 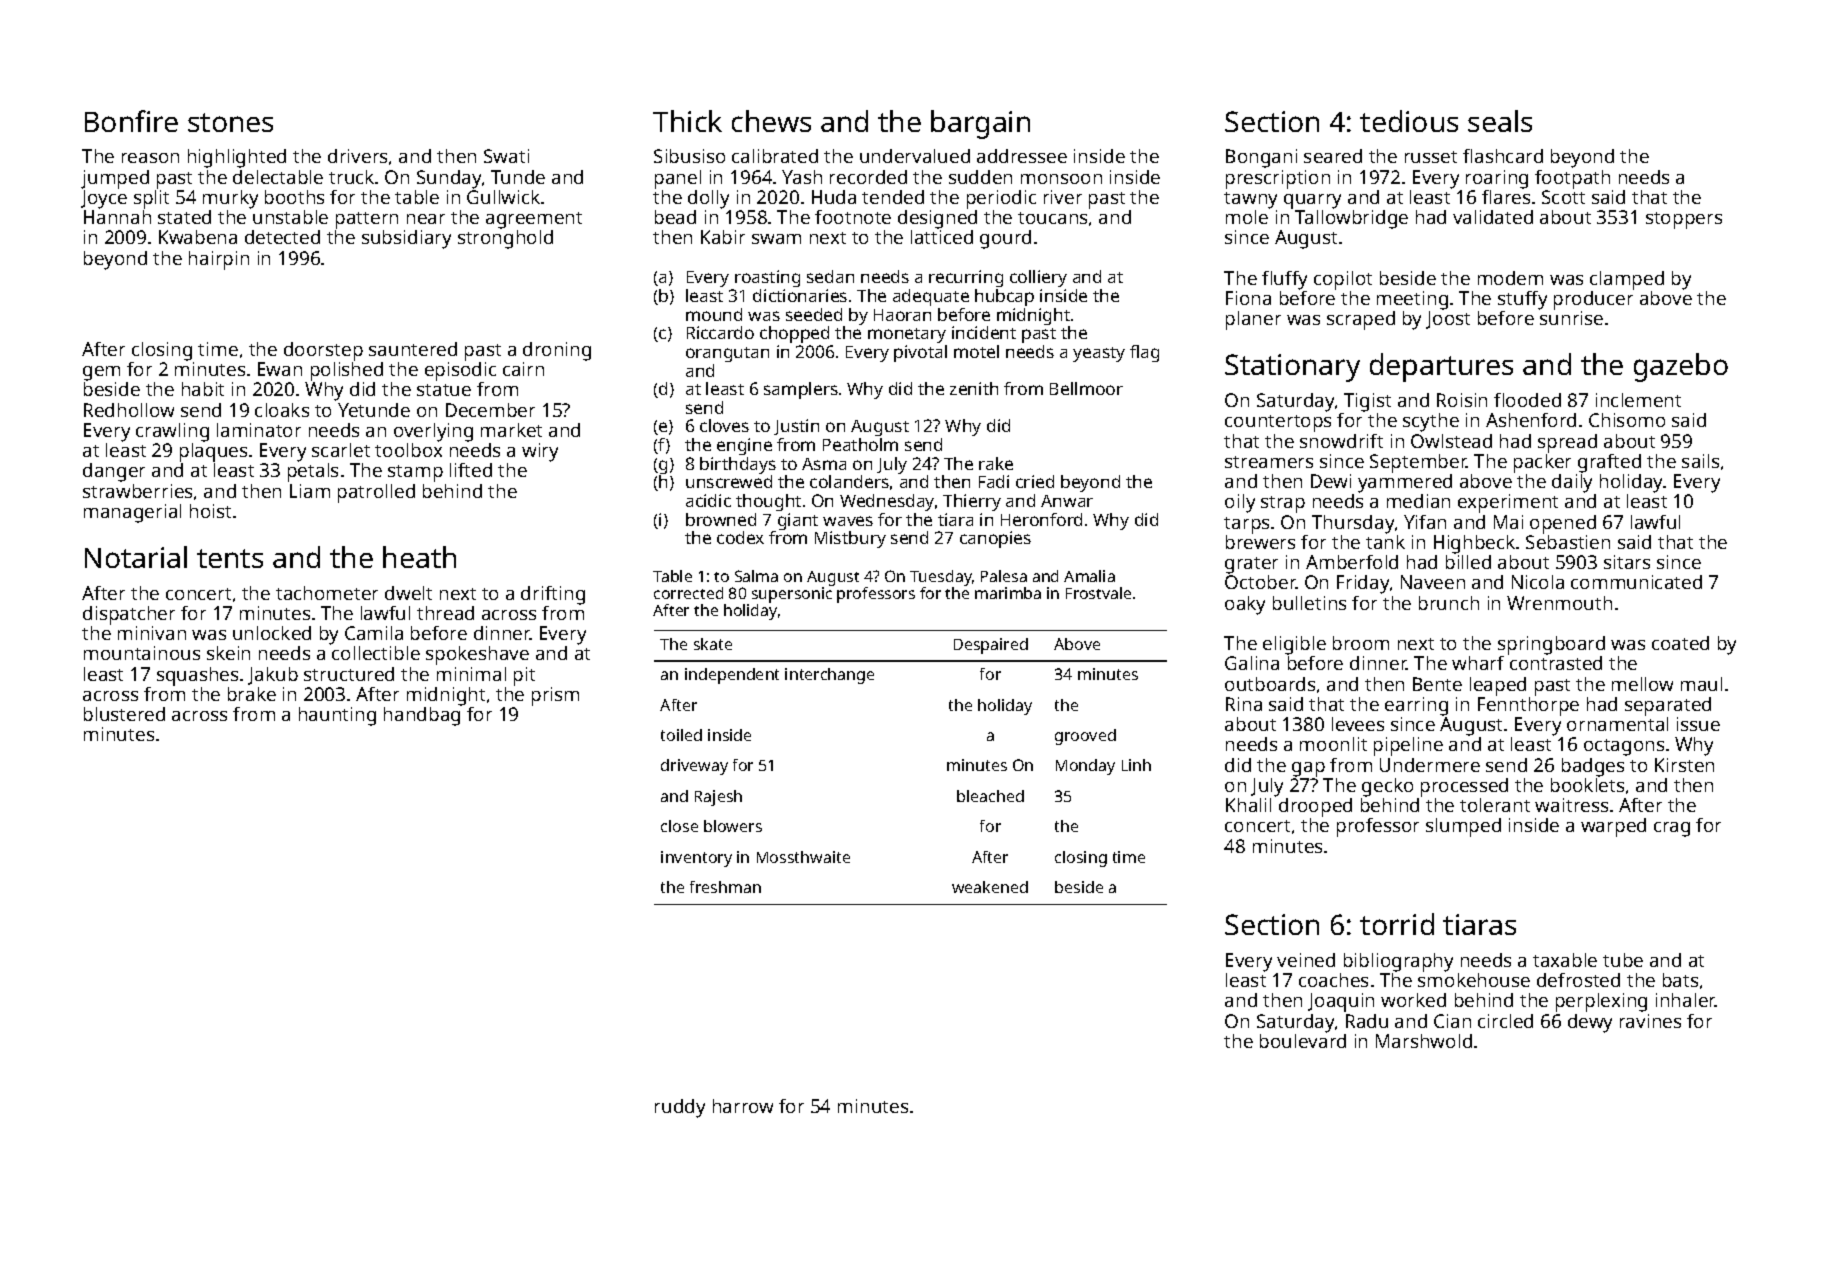 What do you see at coordinates (1500, 121) in the screenshot?
I see `seals` at bounding box center [1500, 121].
